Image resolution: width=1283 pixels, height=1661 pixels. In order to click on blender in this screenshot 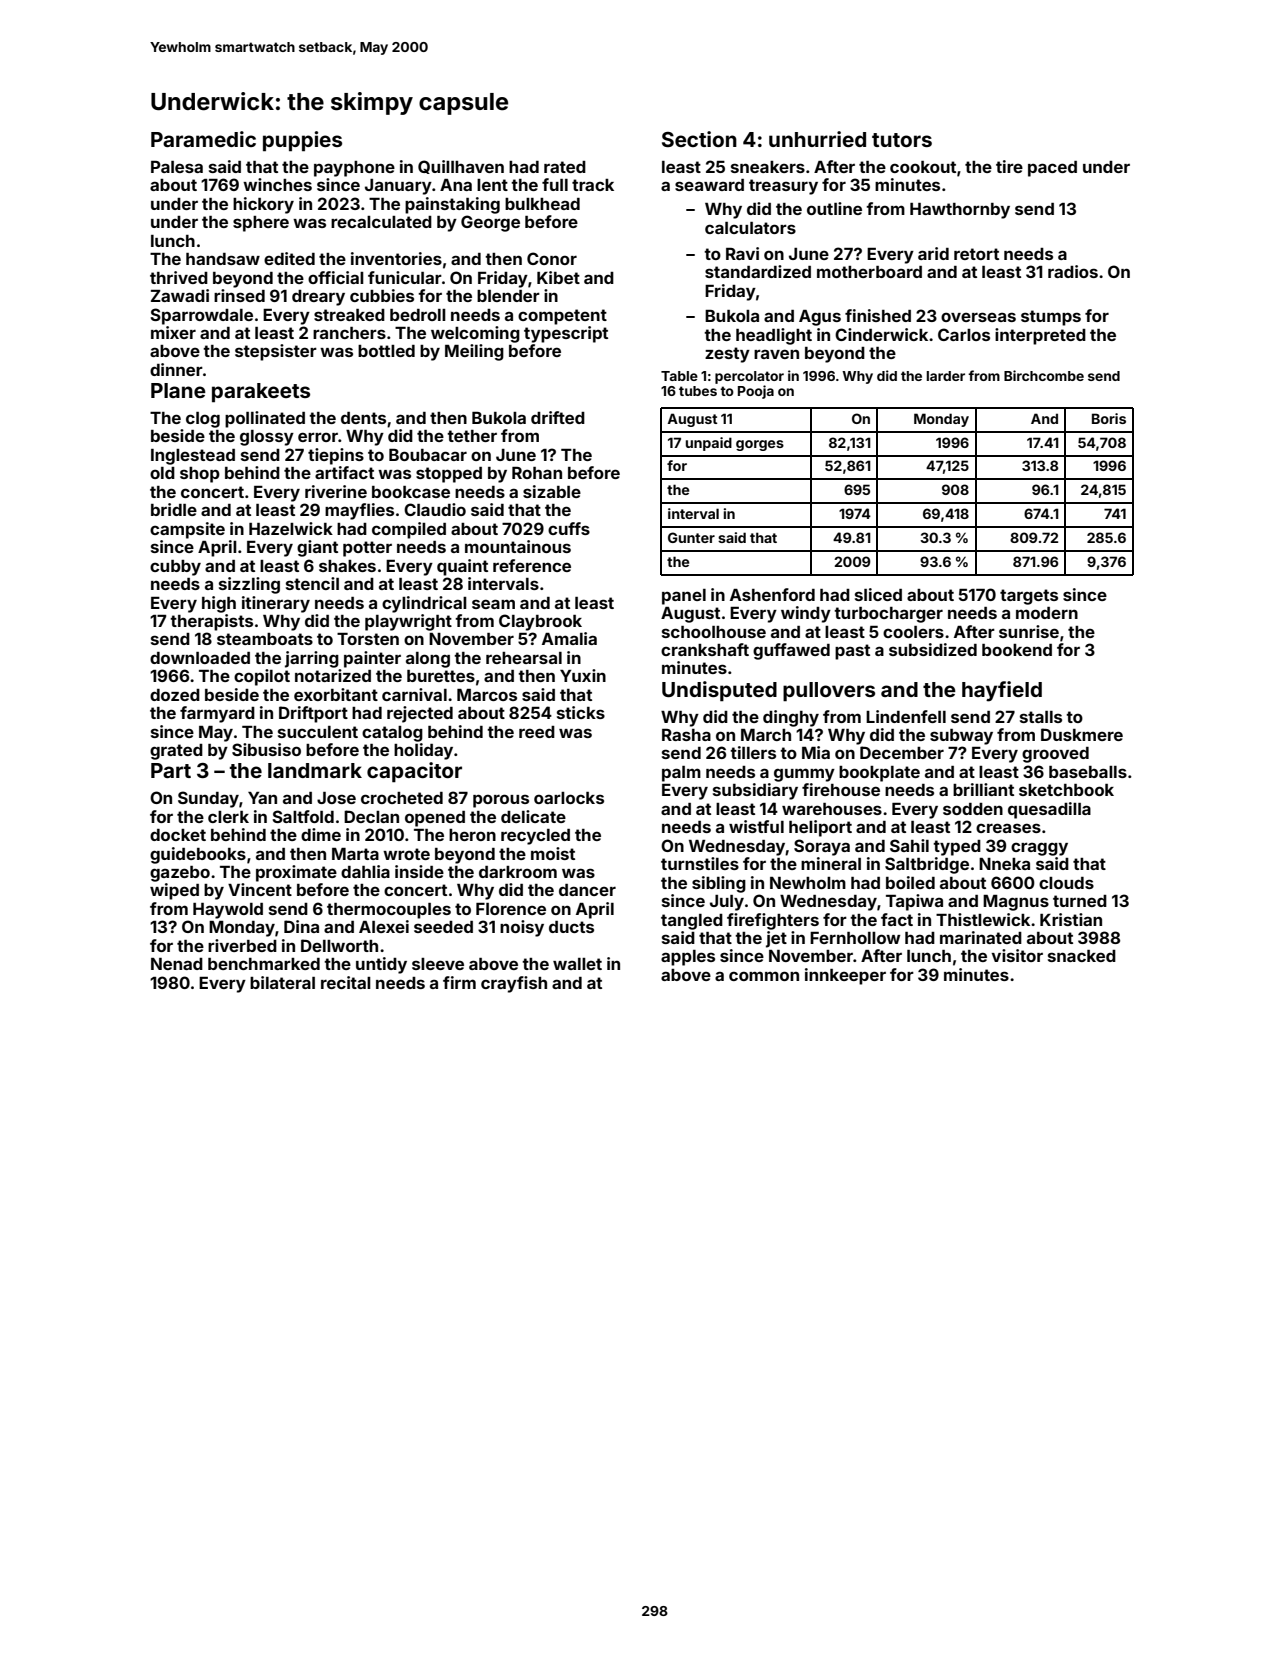, I will do `click(508, 296)`.
